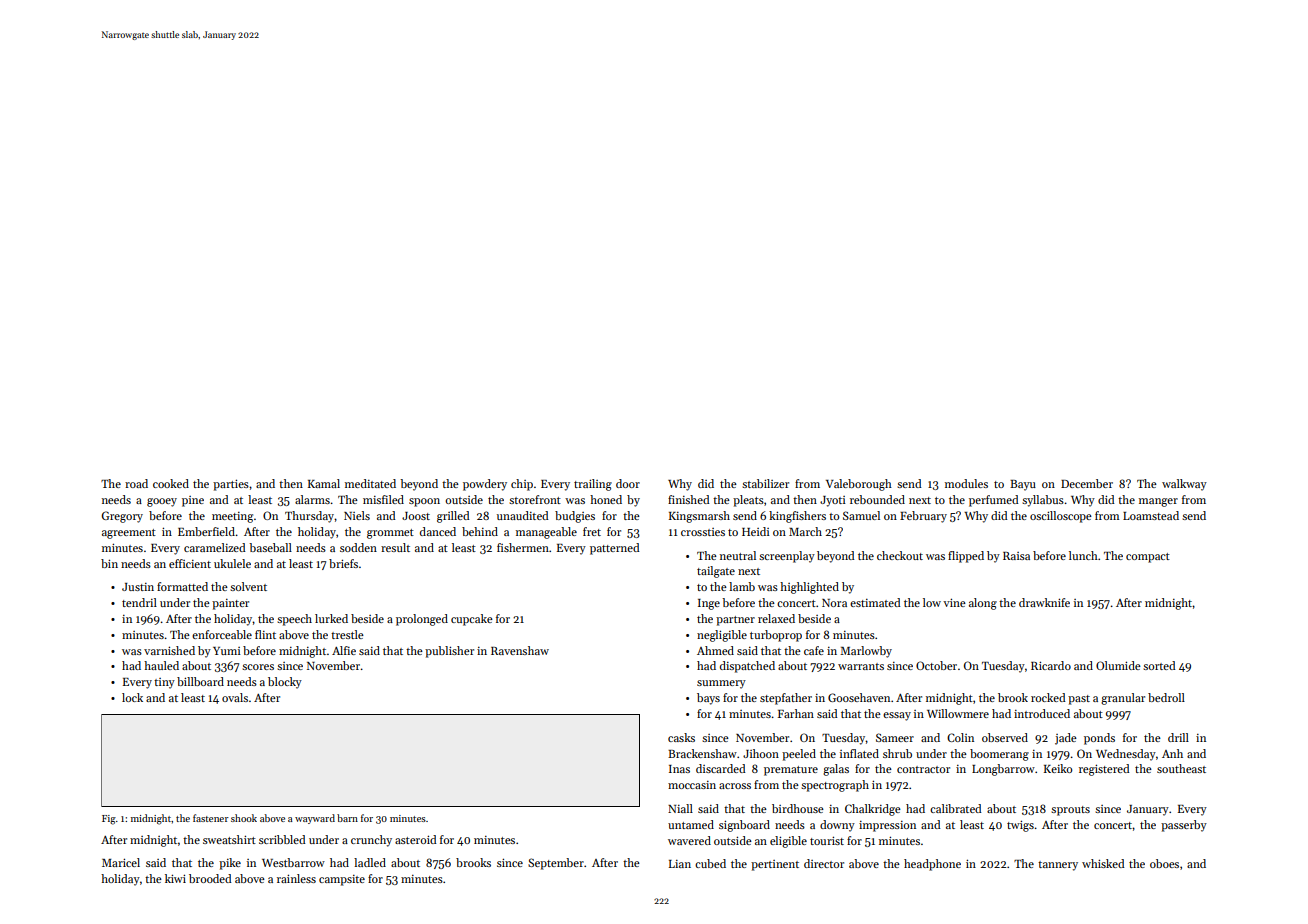  Describe the element at coordinates (211, 818) in the screenshot. I see `fastener` at that location.
